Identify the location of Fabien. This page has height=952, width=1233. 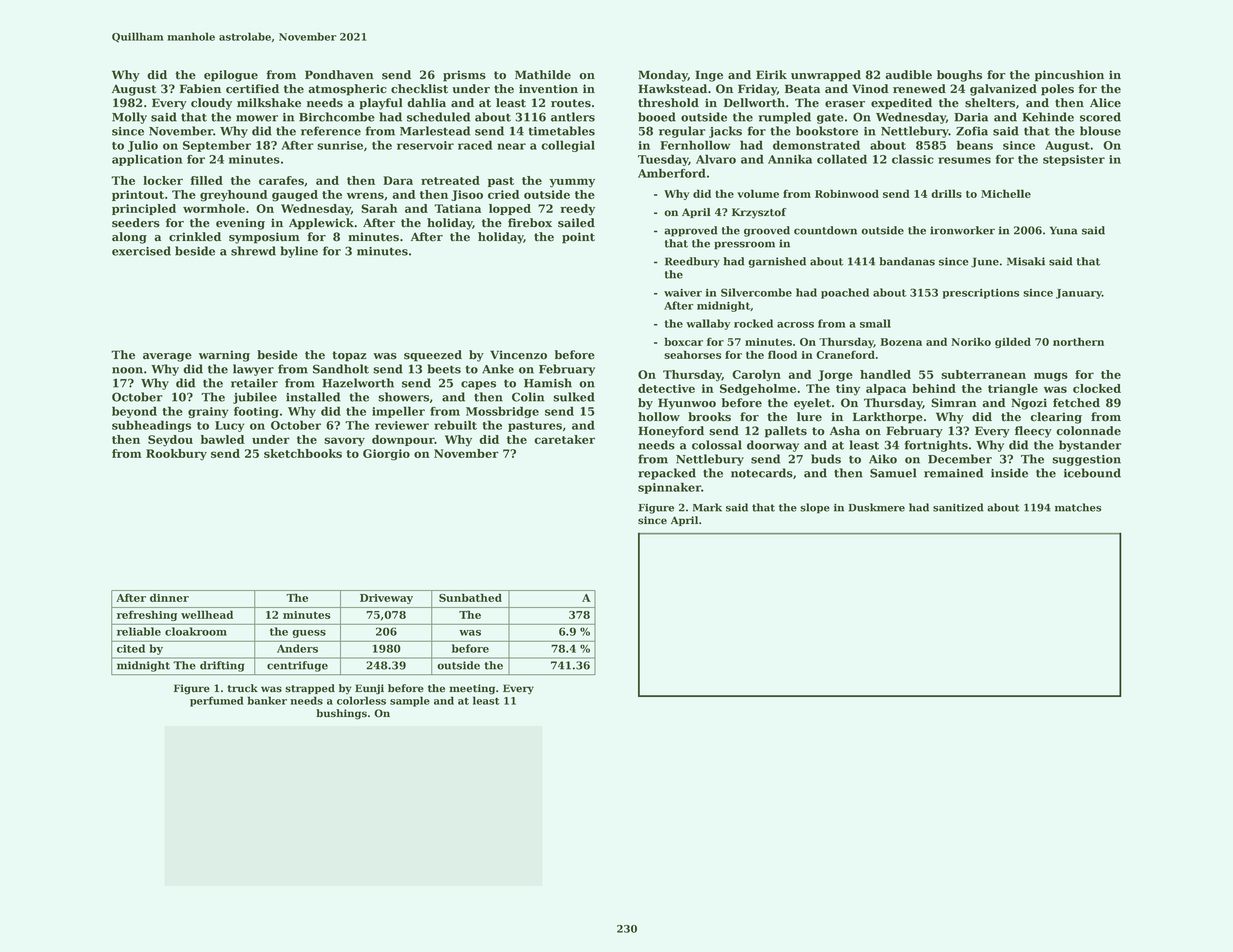
(200, 89).
